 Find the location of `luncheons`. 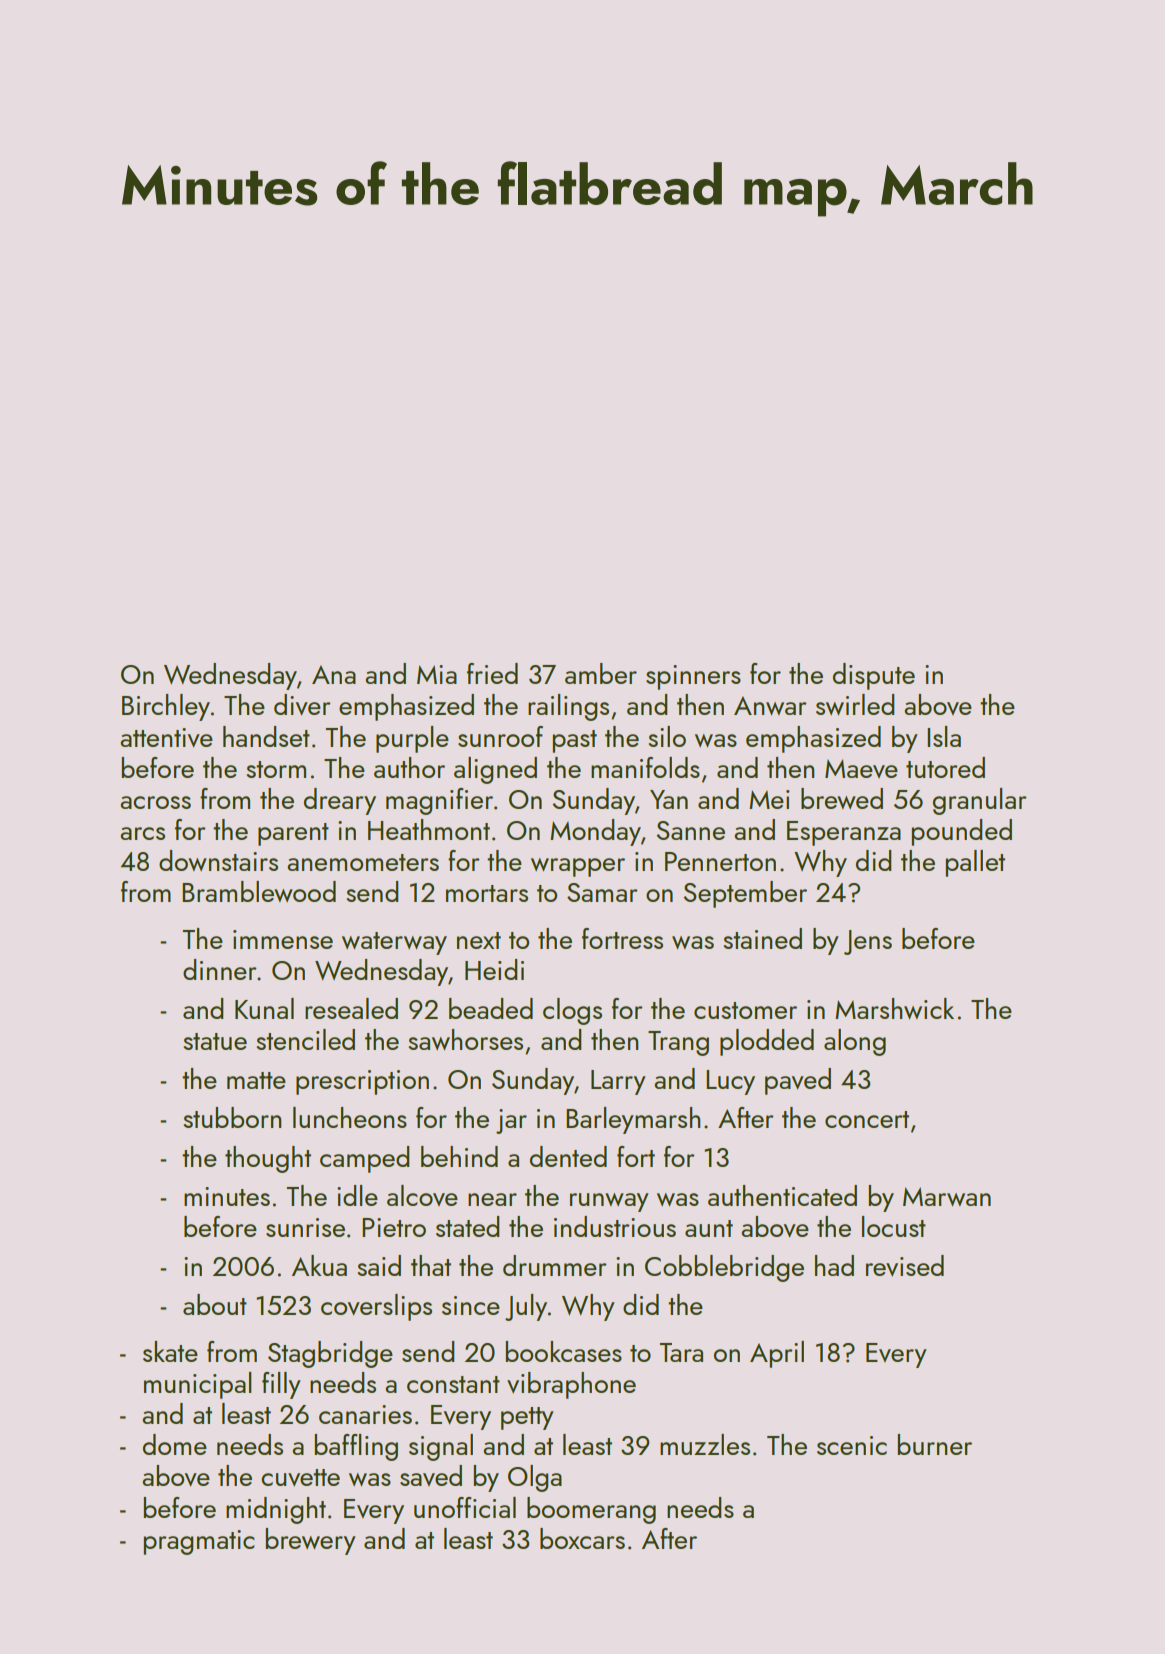

luncheons is located at coordinates (350, 1117).
